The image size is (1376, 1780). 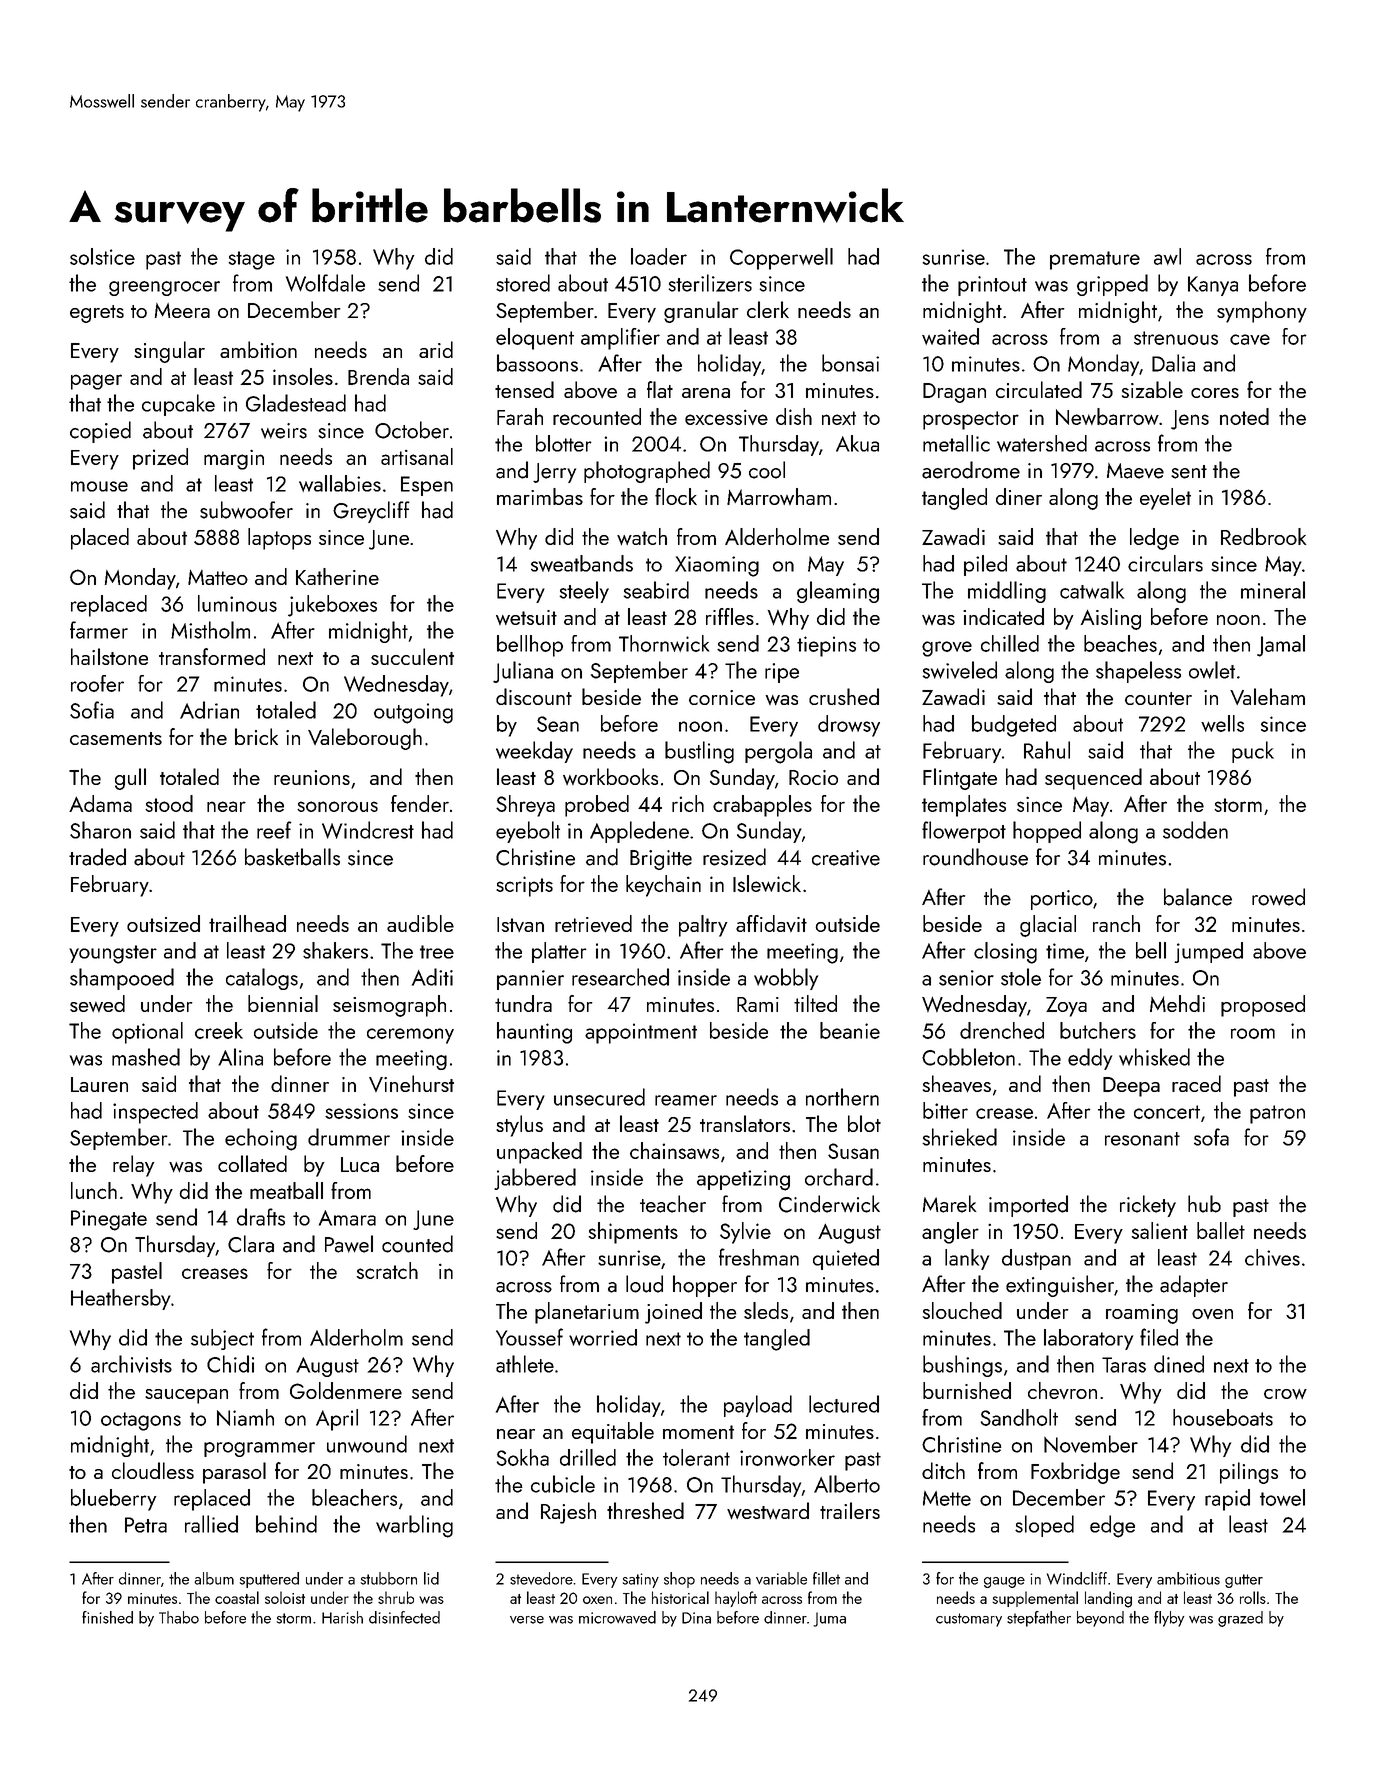 I want to click on solstice, so click(x=102, y=256).
